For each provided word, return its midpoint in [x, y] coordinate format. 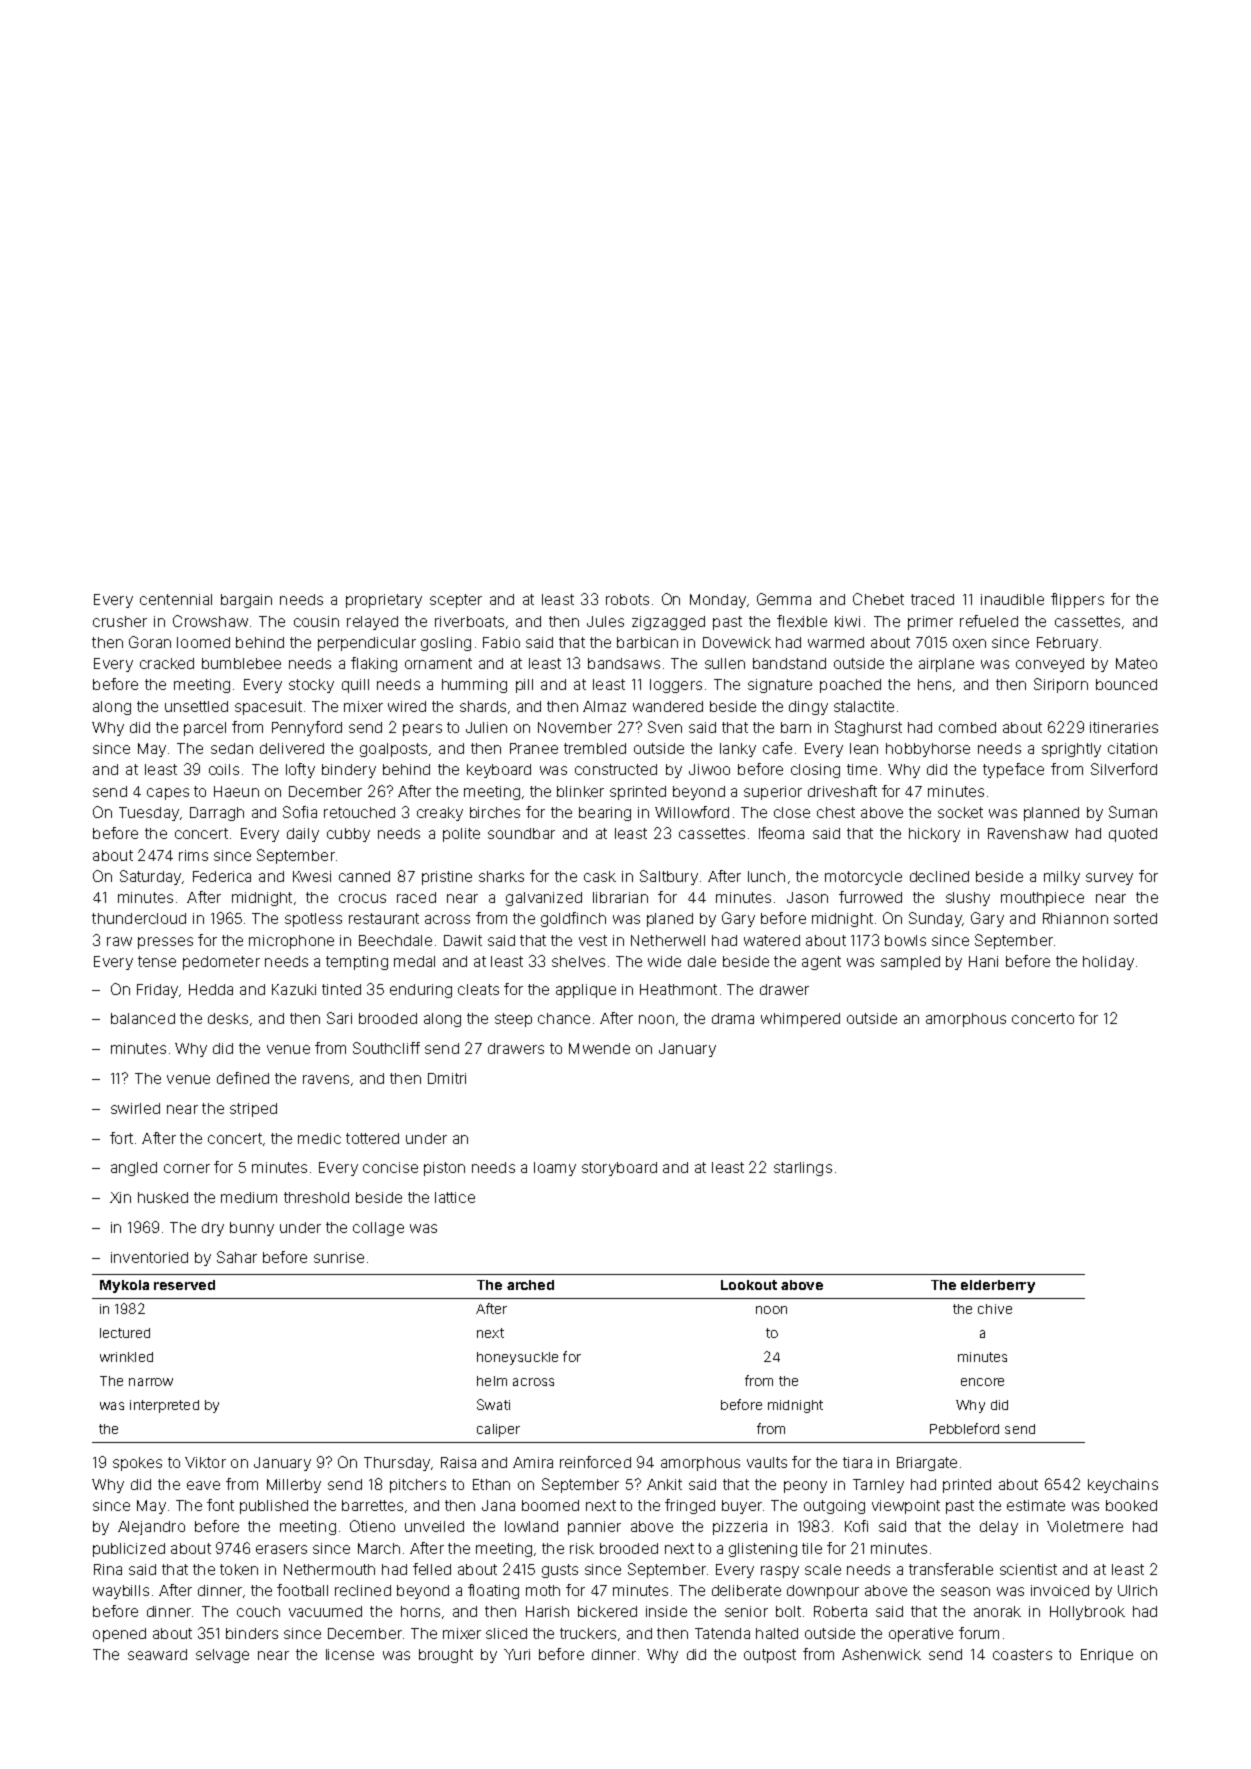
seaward [157, 1654]
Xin [120, 1197]
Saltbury [669, 877]
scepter [456, 601]
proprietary [384, 601]
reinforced [595, 1462]
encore [982, 1382]
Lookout [749, 1285]
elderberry [998, 1286]
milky [1062, 878]
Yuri [517, 1654]
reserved [184, 1285]
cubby [348, 835]
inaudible [1012, 599]
